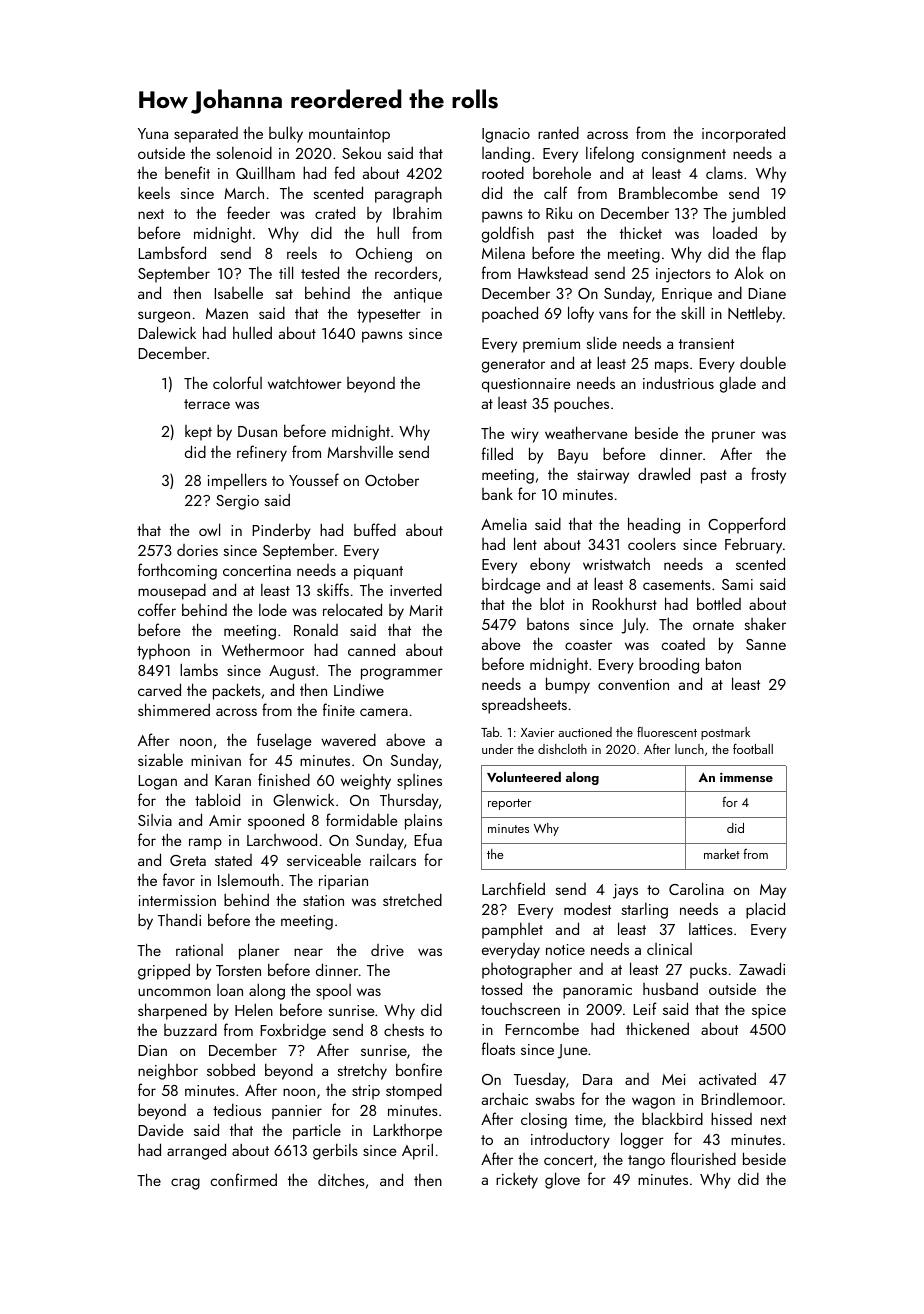 The height and width of the image is (1314, 924). What do you see at coordinates (185, 1184) in the image?
I see `crag` at bounding box center [185, 1184].
